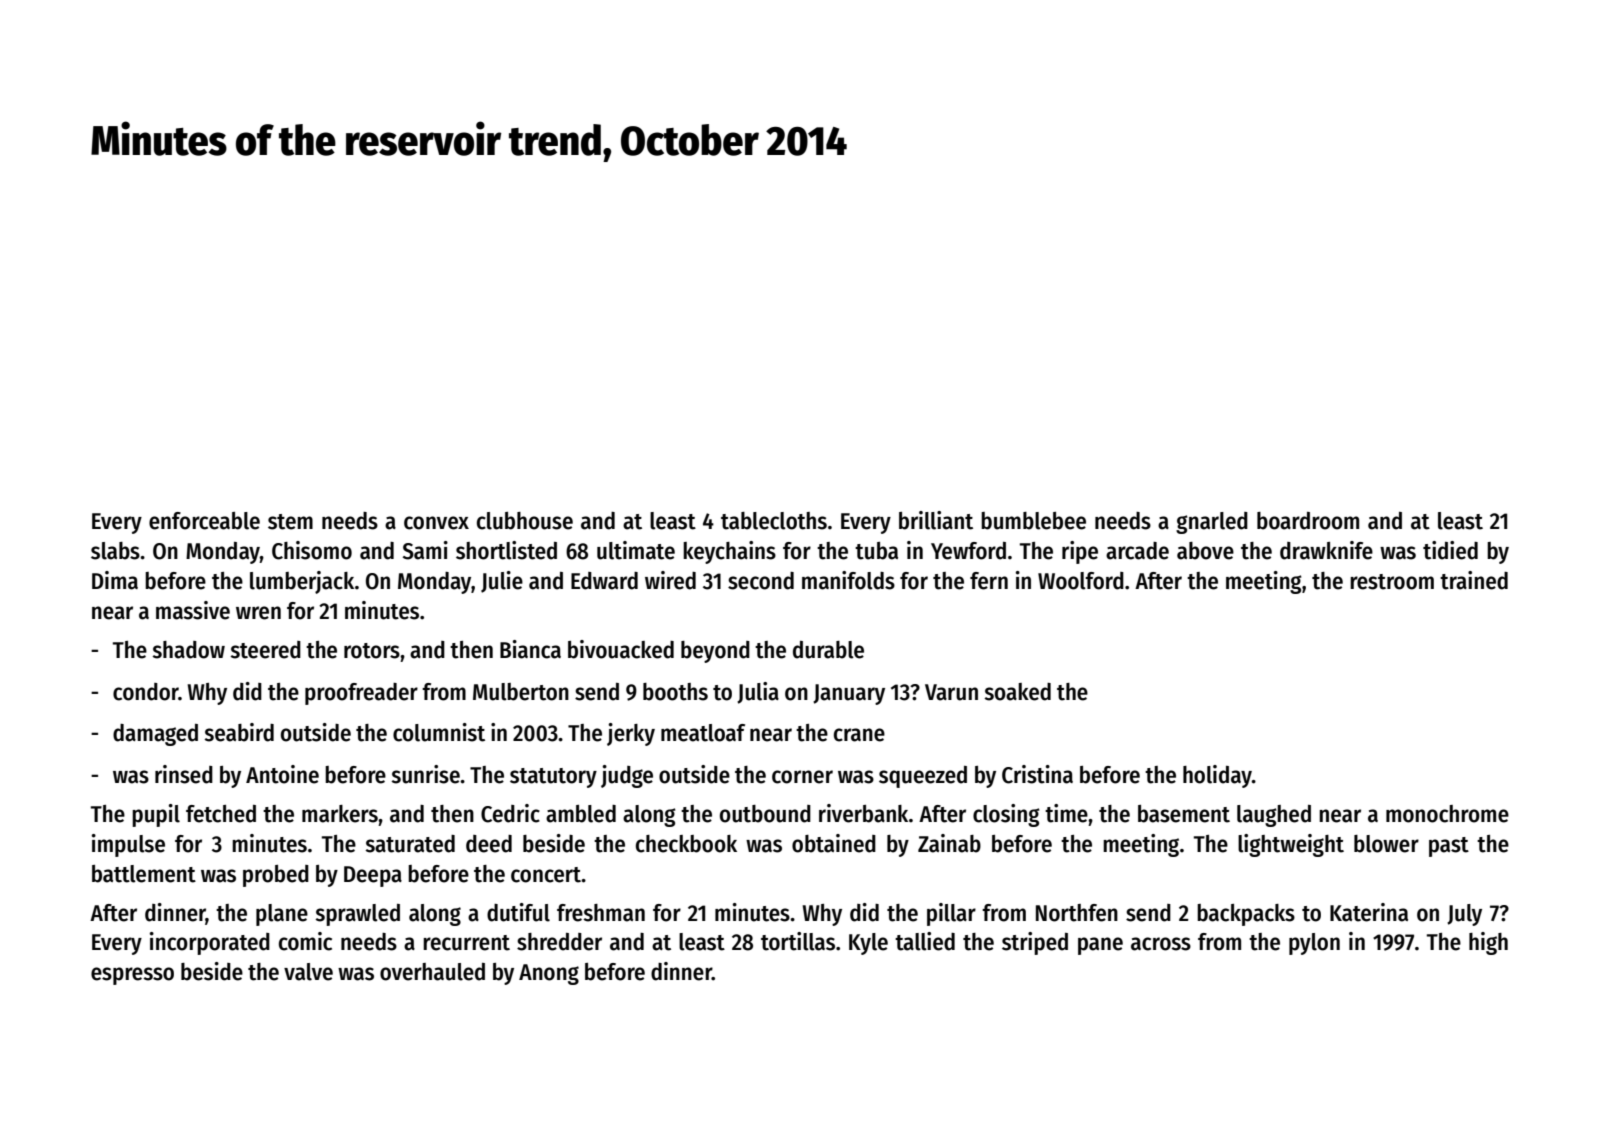 Image resolution: width=1600 pixels, height=1131 pixels. What do you see at coordinates (193, 610) in the image?
I see `massive` at bounding box center [193, 610].
